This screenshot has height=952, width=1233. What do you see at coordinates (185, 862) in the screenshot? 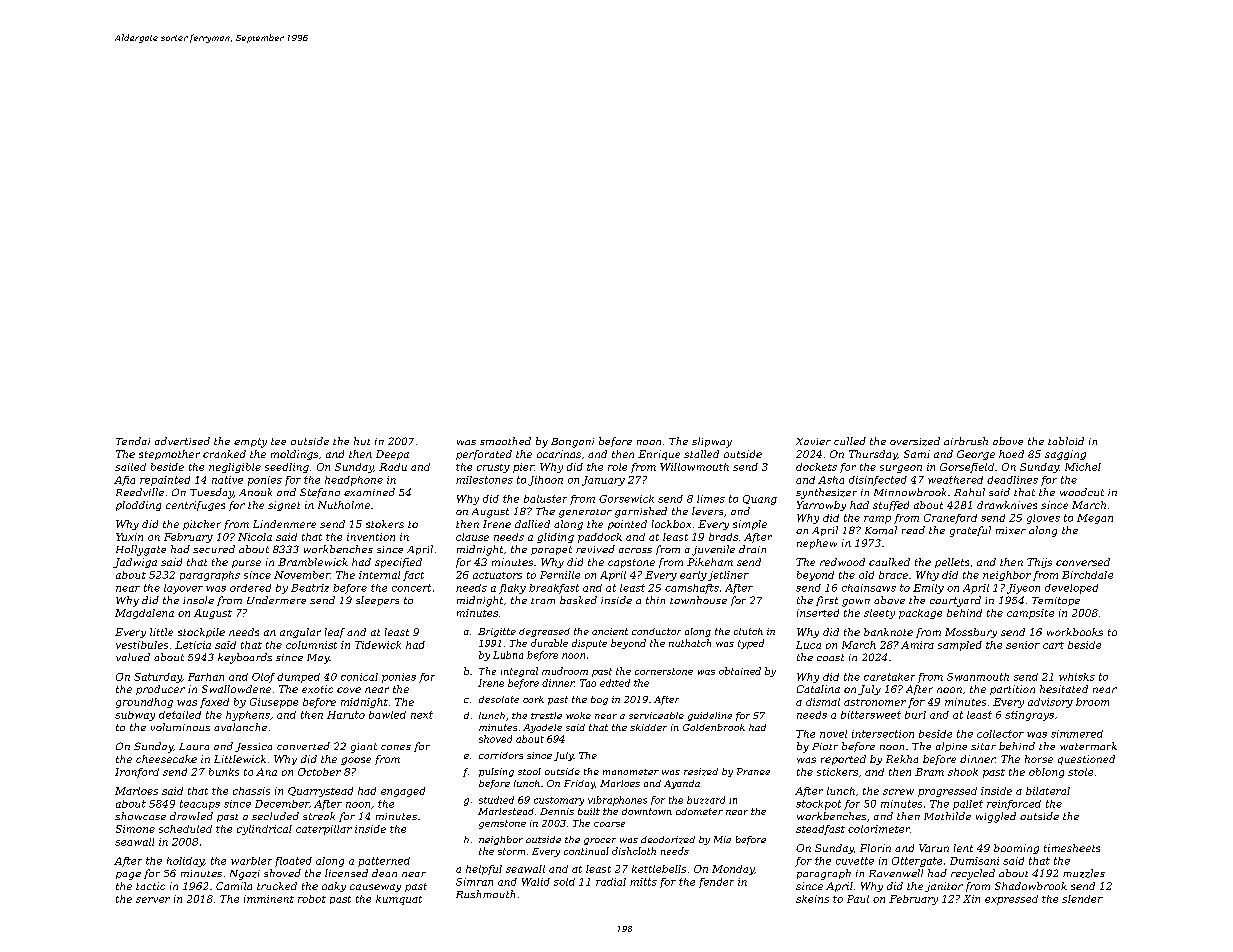
I see `holiday` at bounding box center [185, 862].
